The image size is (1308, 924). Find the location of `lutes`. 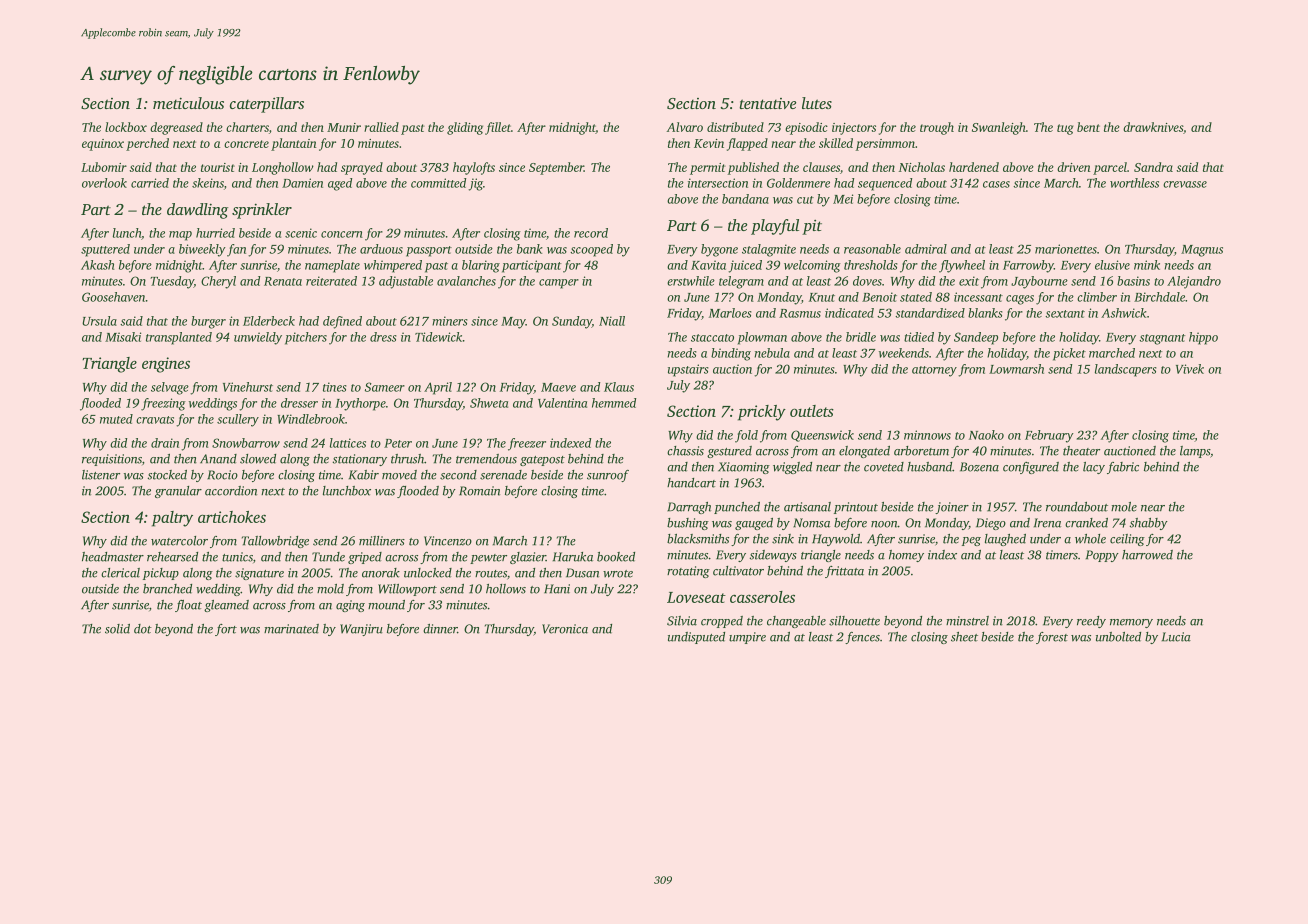

lutes is located at coordinates (817, 103).
